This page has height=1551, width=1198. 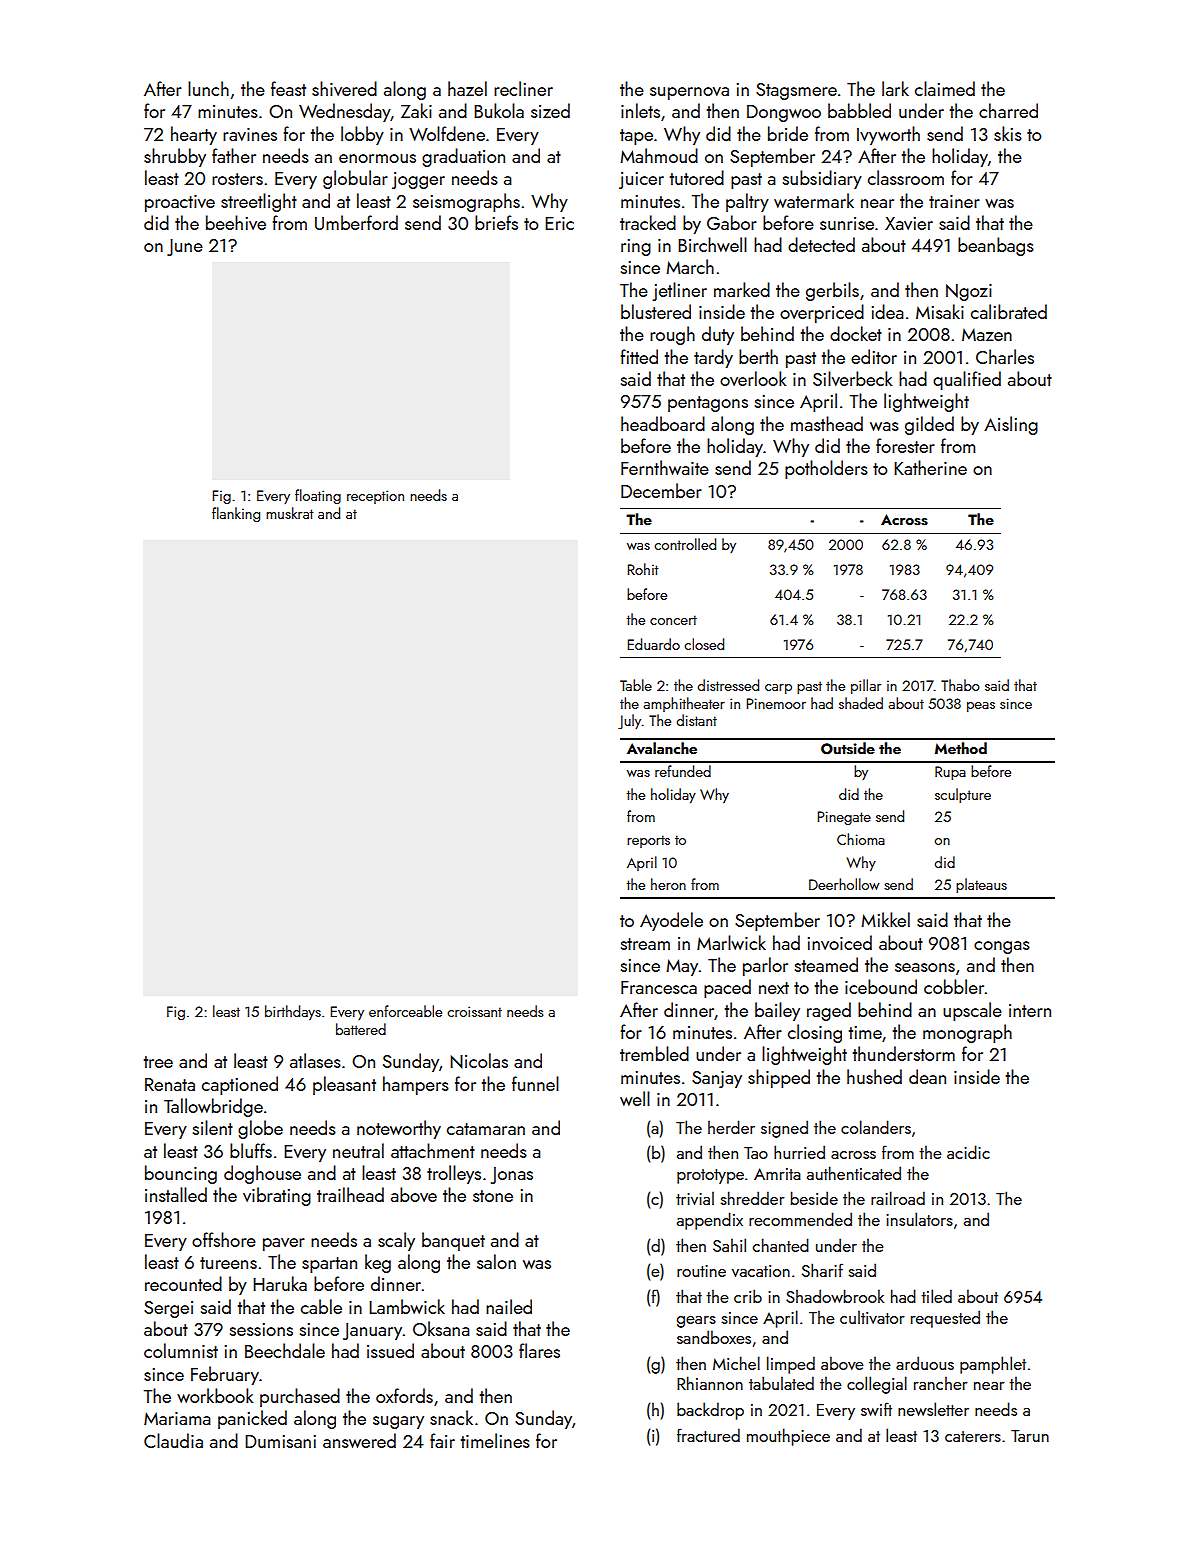 What do you see at coordinates (321, 1306) in the page?
I see `cable` at bounding box center [321, 1306].
